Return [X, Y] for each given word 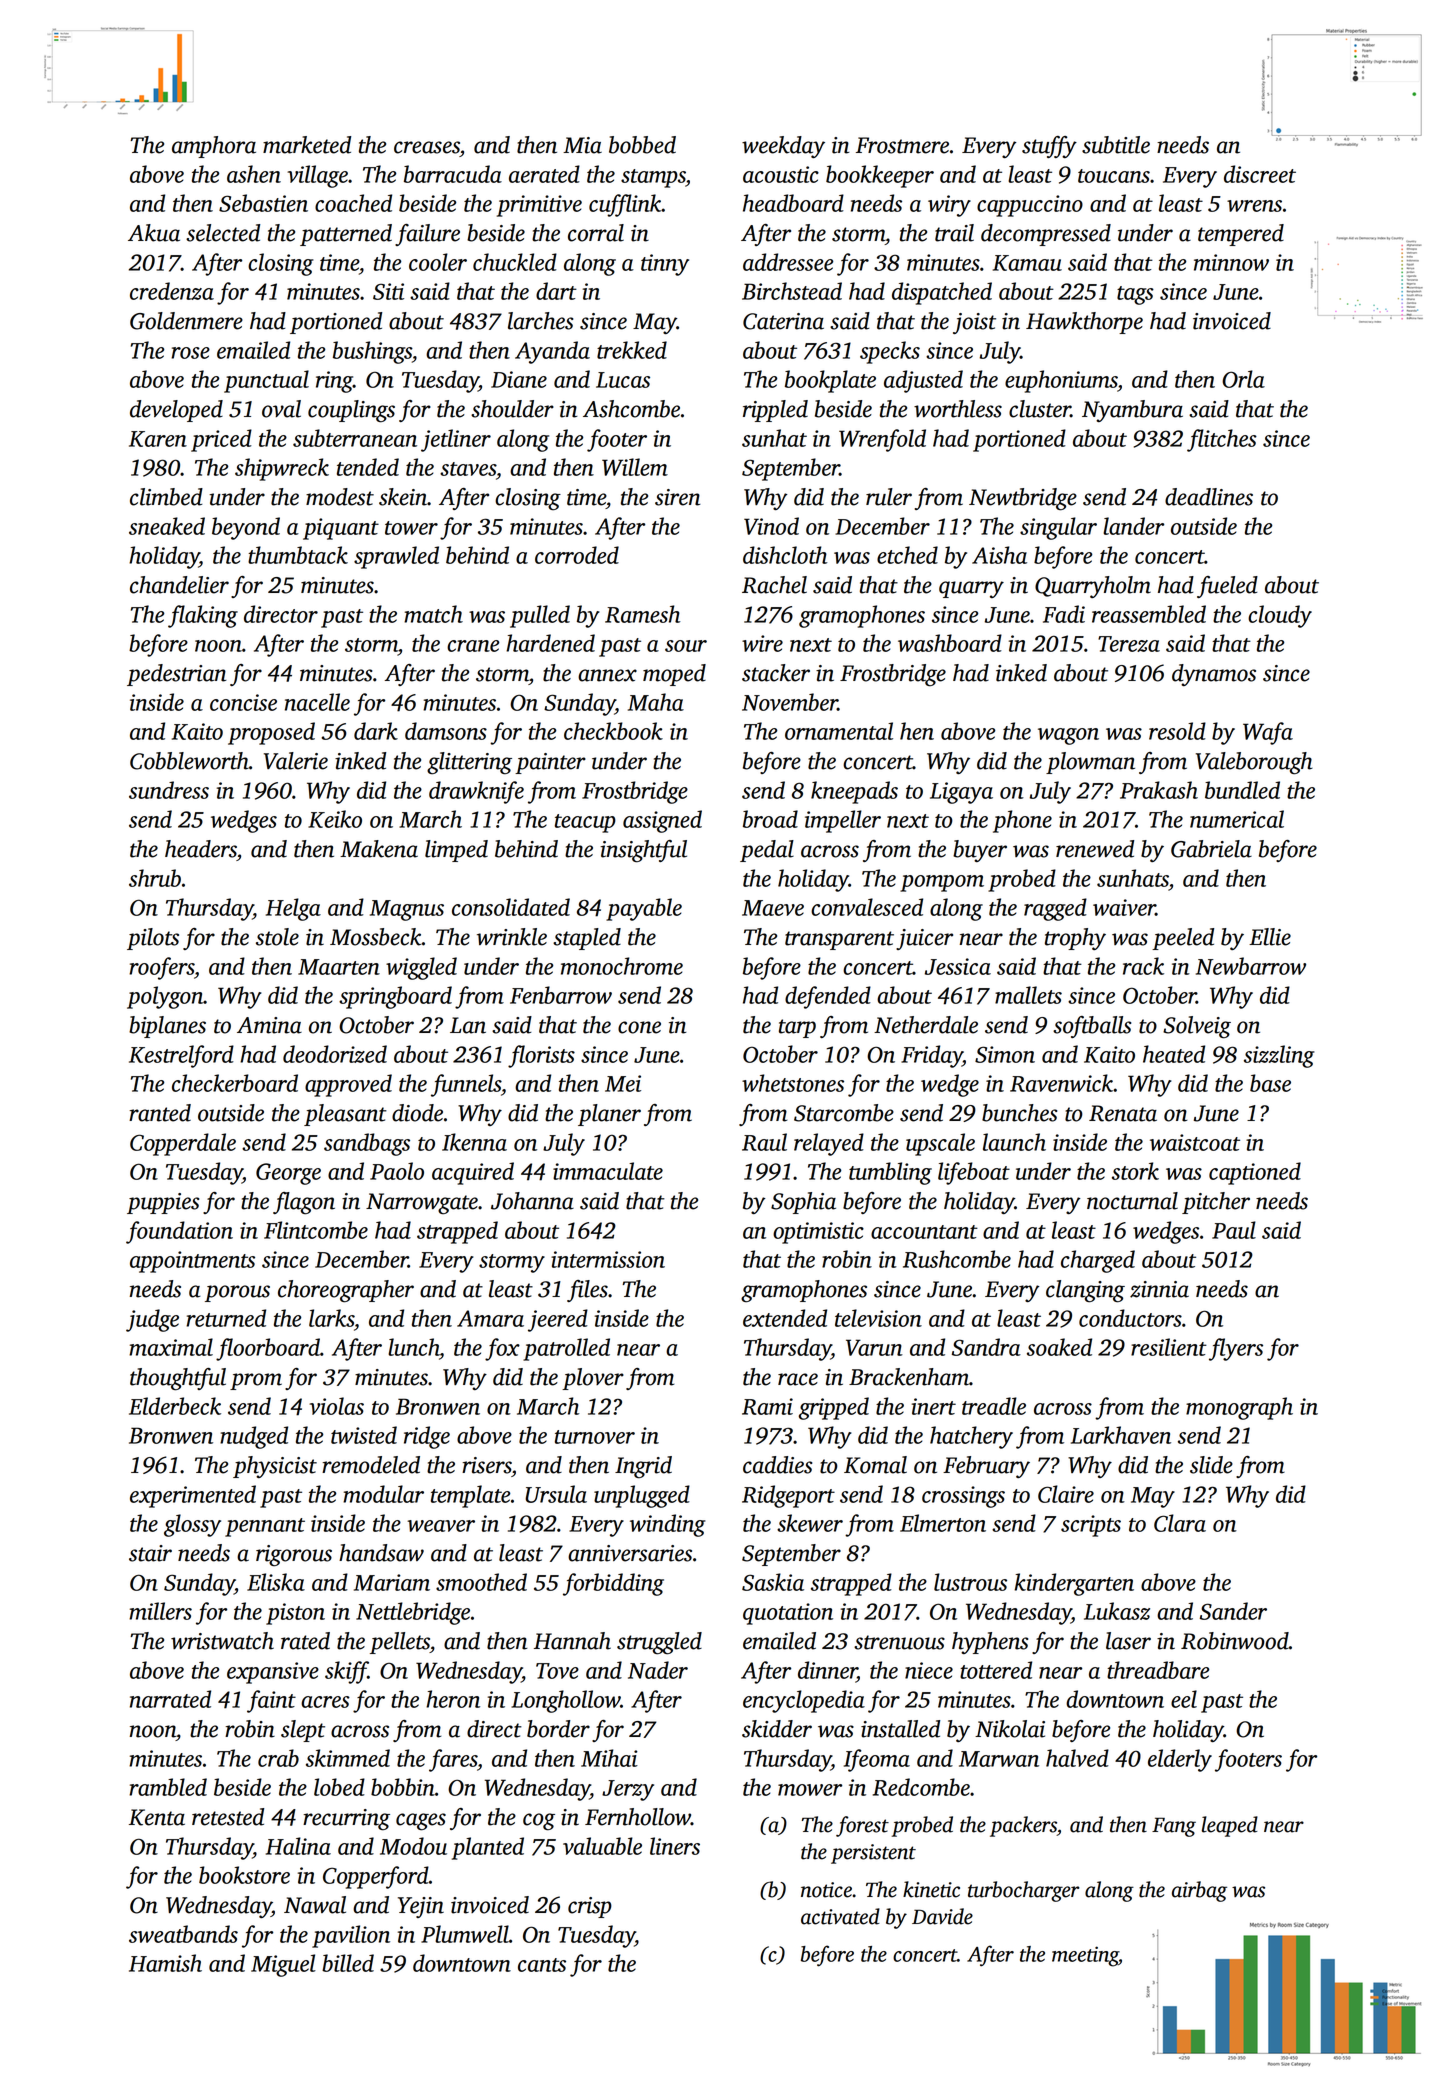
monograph [1239, 1408]
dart [556, 291]
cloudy [1280, 616]
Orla [1243, 379]
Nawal [315, 1905]
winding [668, 1525]
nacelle [317, 702]
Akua [154, 233]
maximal [171, 1347]
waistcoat [1195, 1142]
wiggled [421, 968]
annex [607, 675]
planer [609, 1115]
